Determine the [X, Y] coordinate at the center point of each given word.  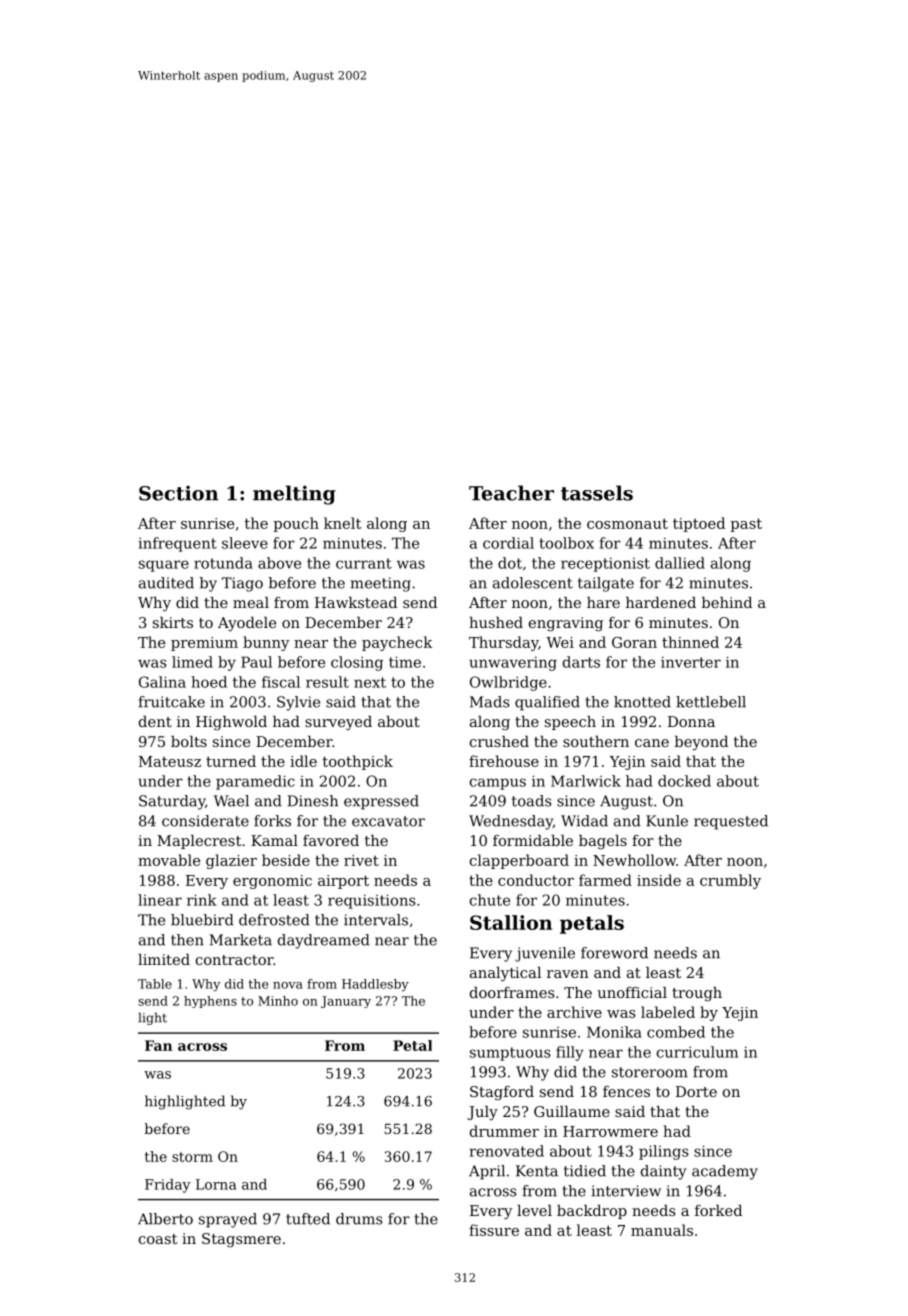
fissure [494, 1230]
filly [570, 1053]
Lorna [216, 1184]
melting [294, 495]
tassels [597, 493]
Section [179, 493]
